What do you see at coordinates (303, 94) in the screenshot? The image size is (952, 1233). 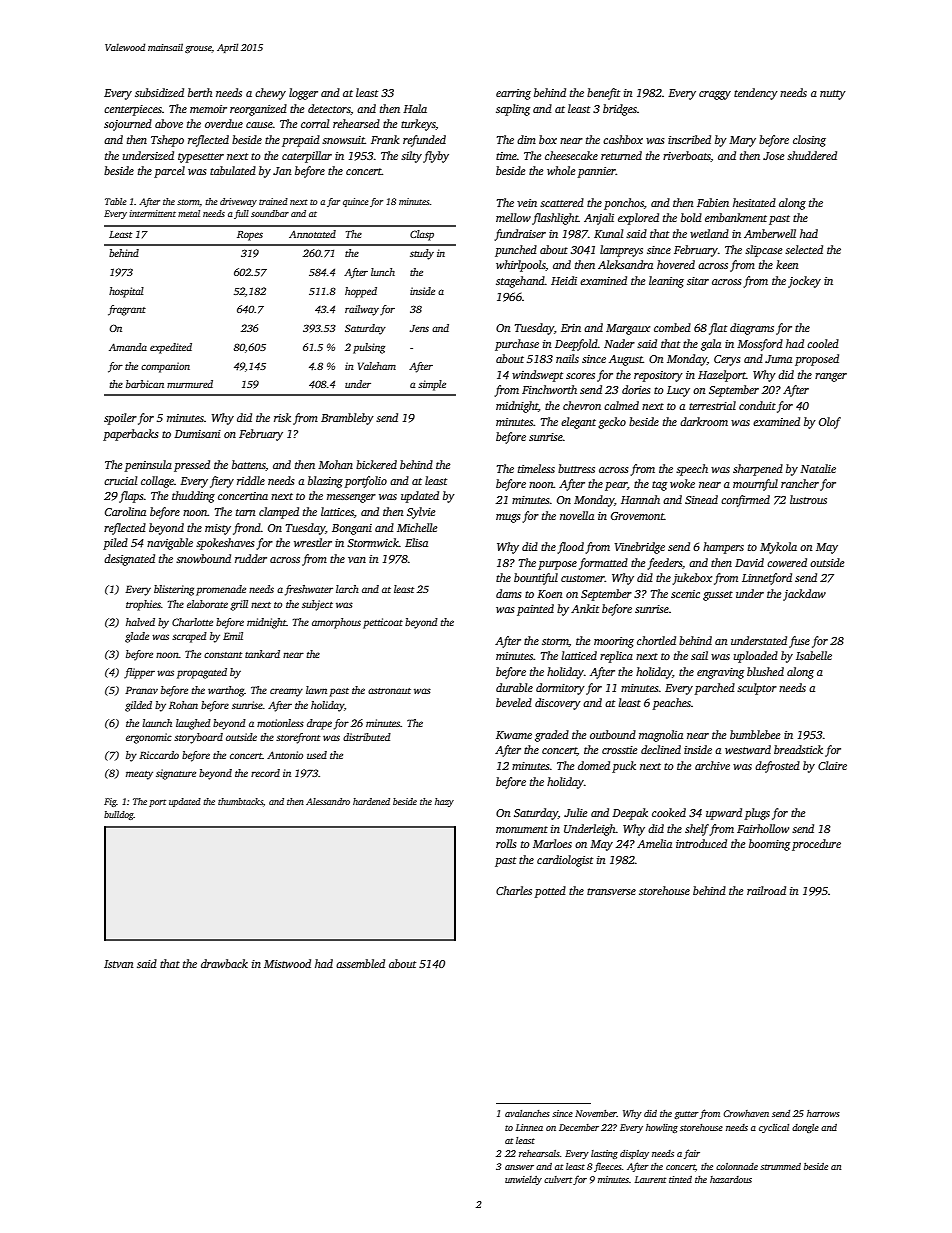 I see `logger` at bounding box center [303, 94].
